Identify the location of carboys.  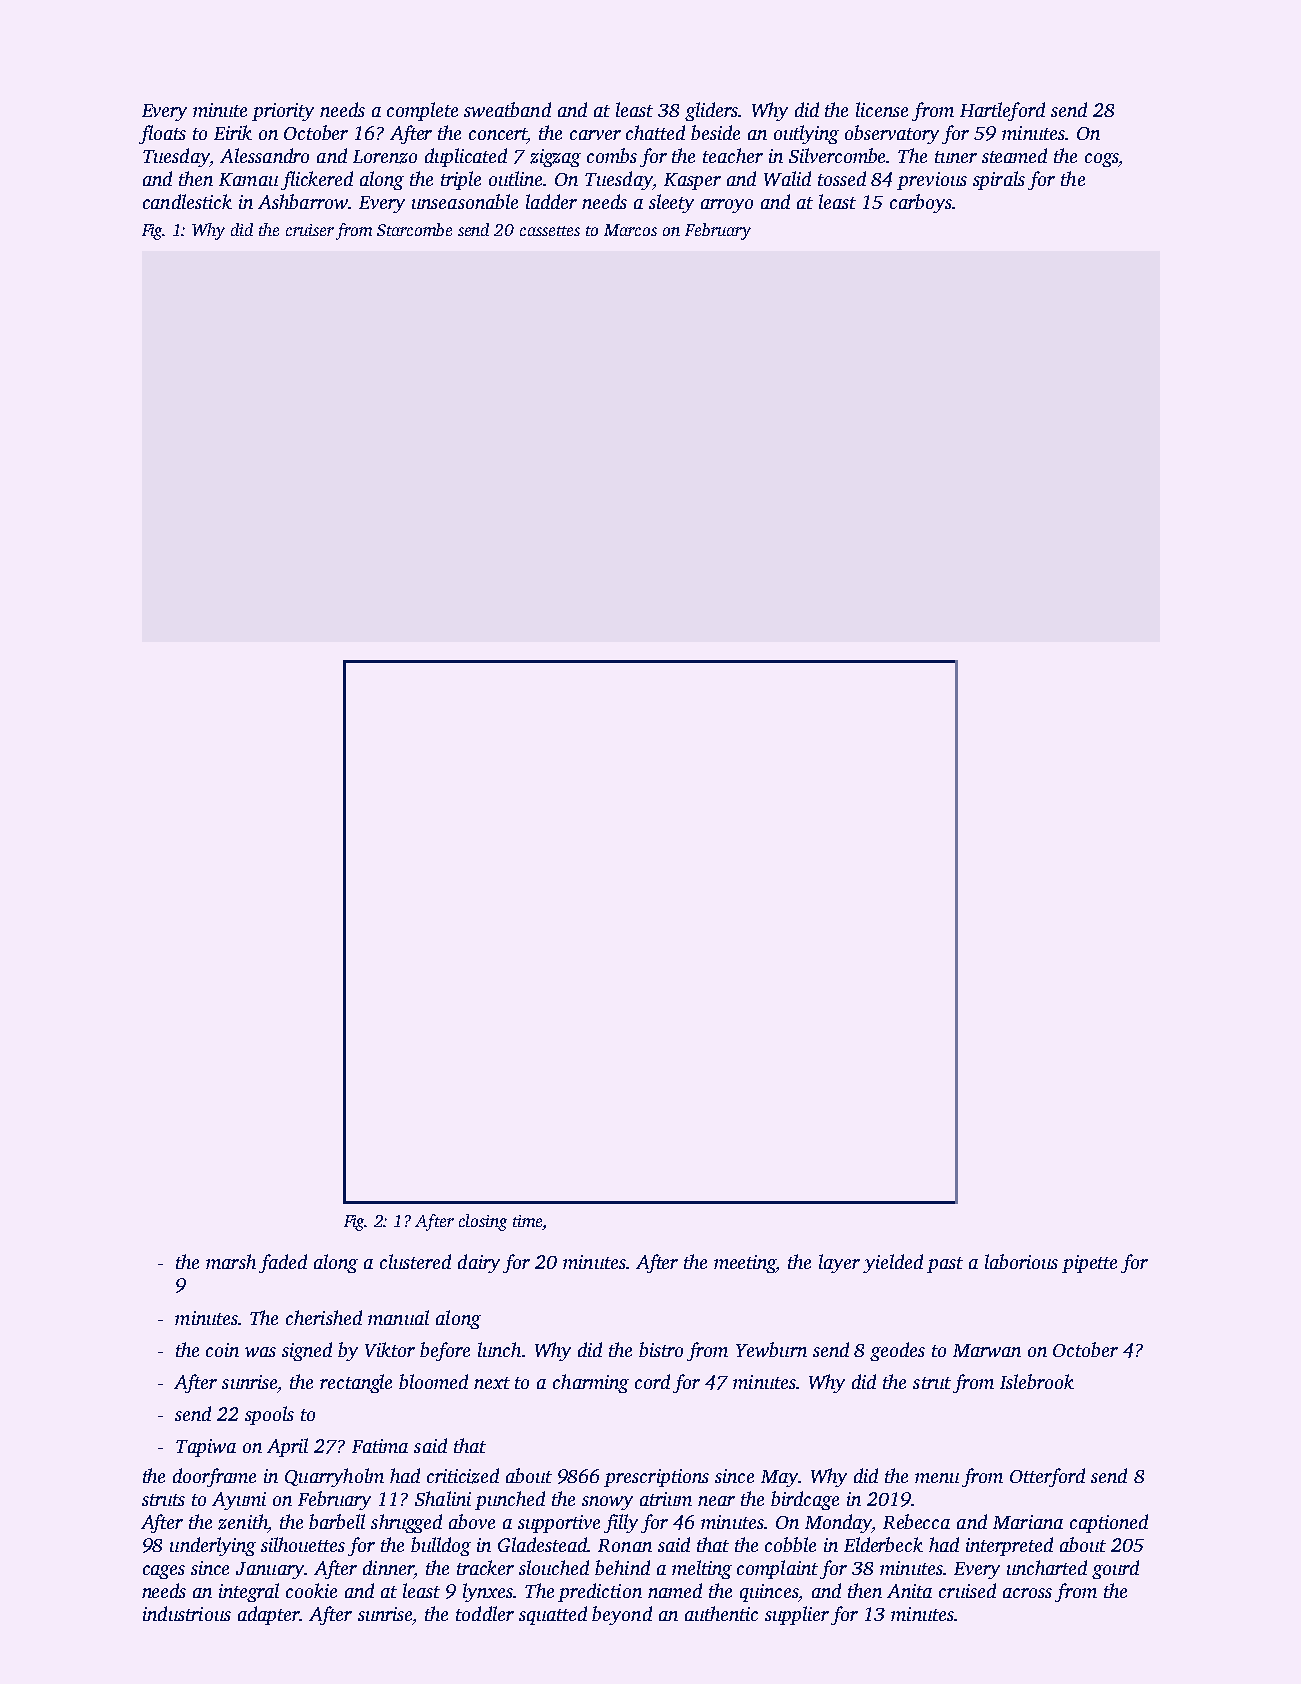
(921, 203).
